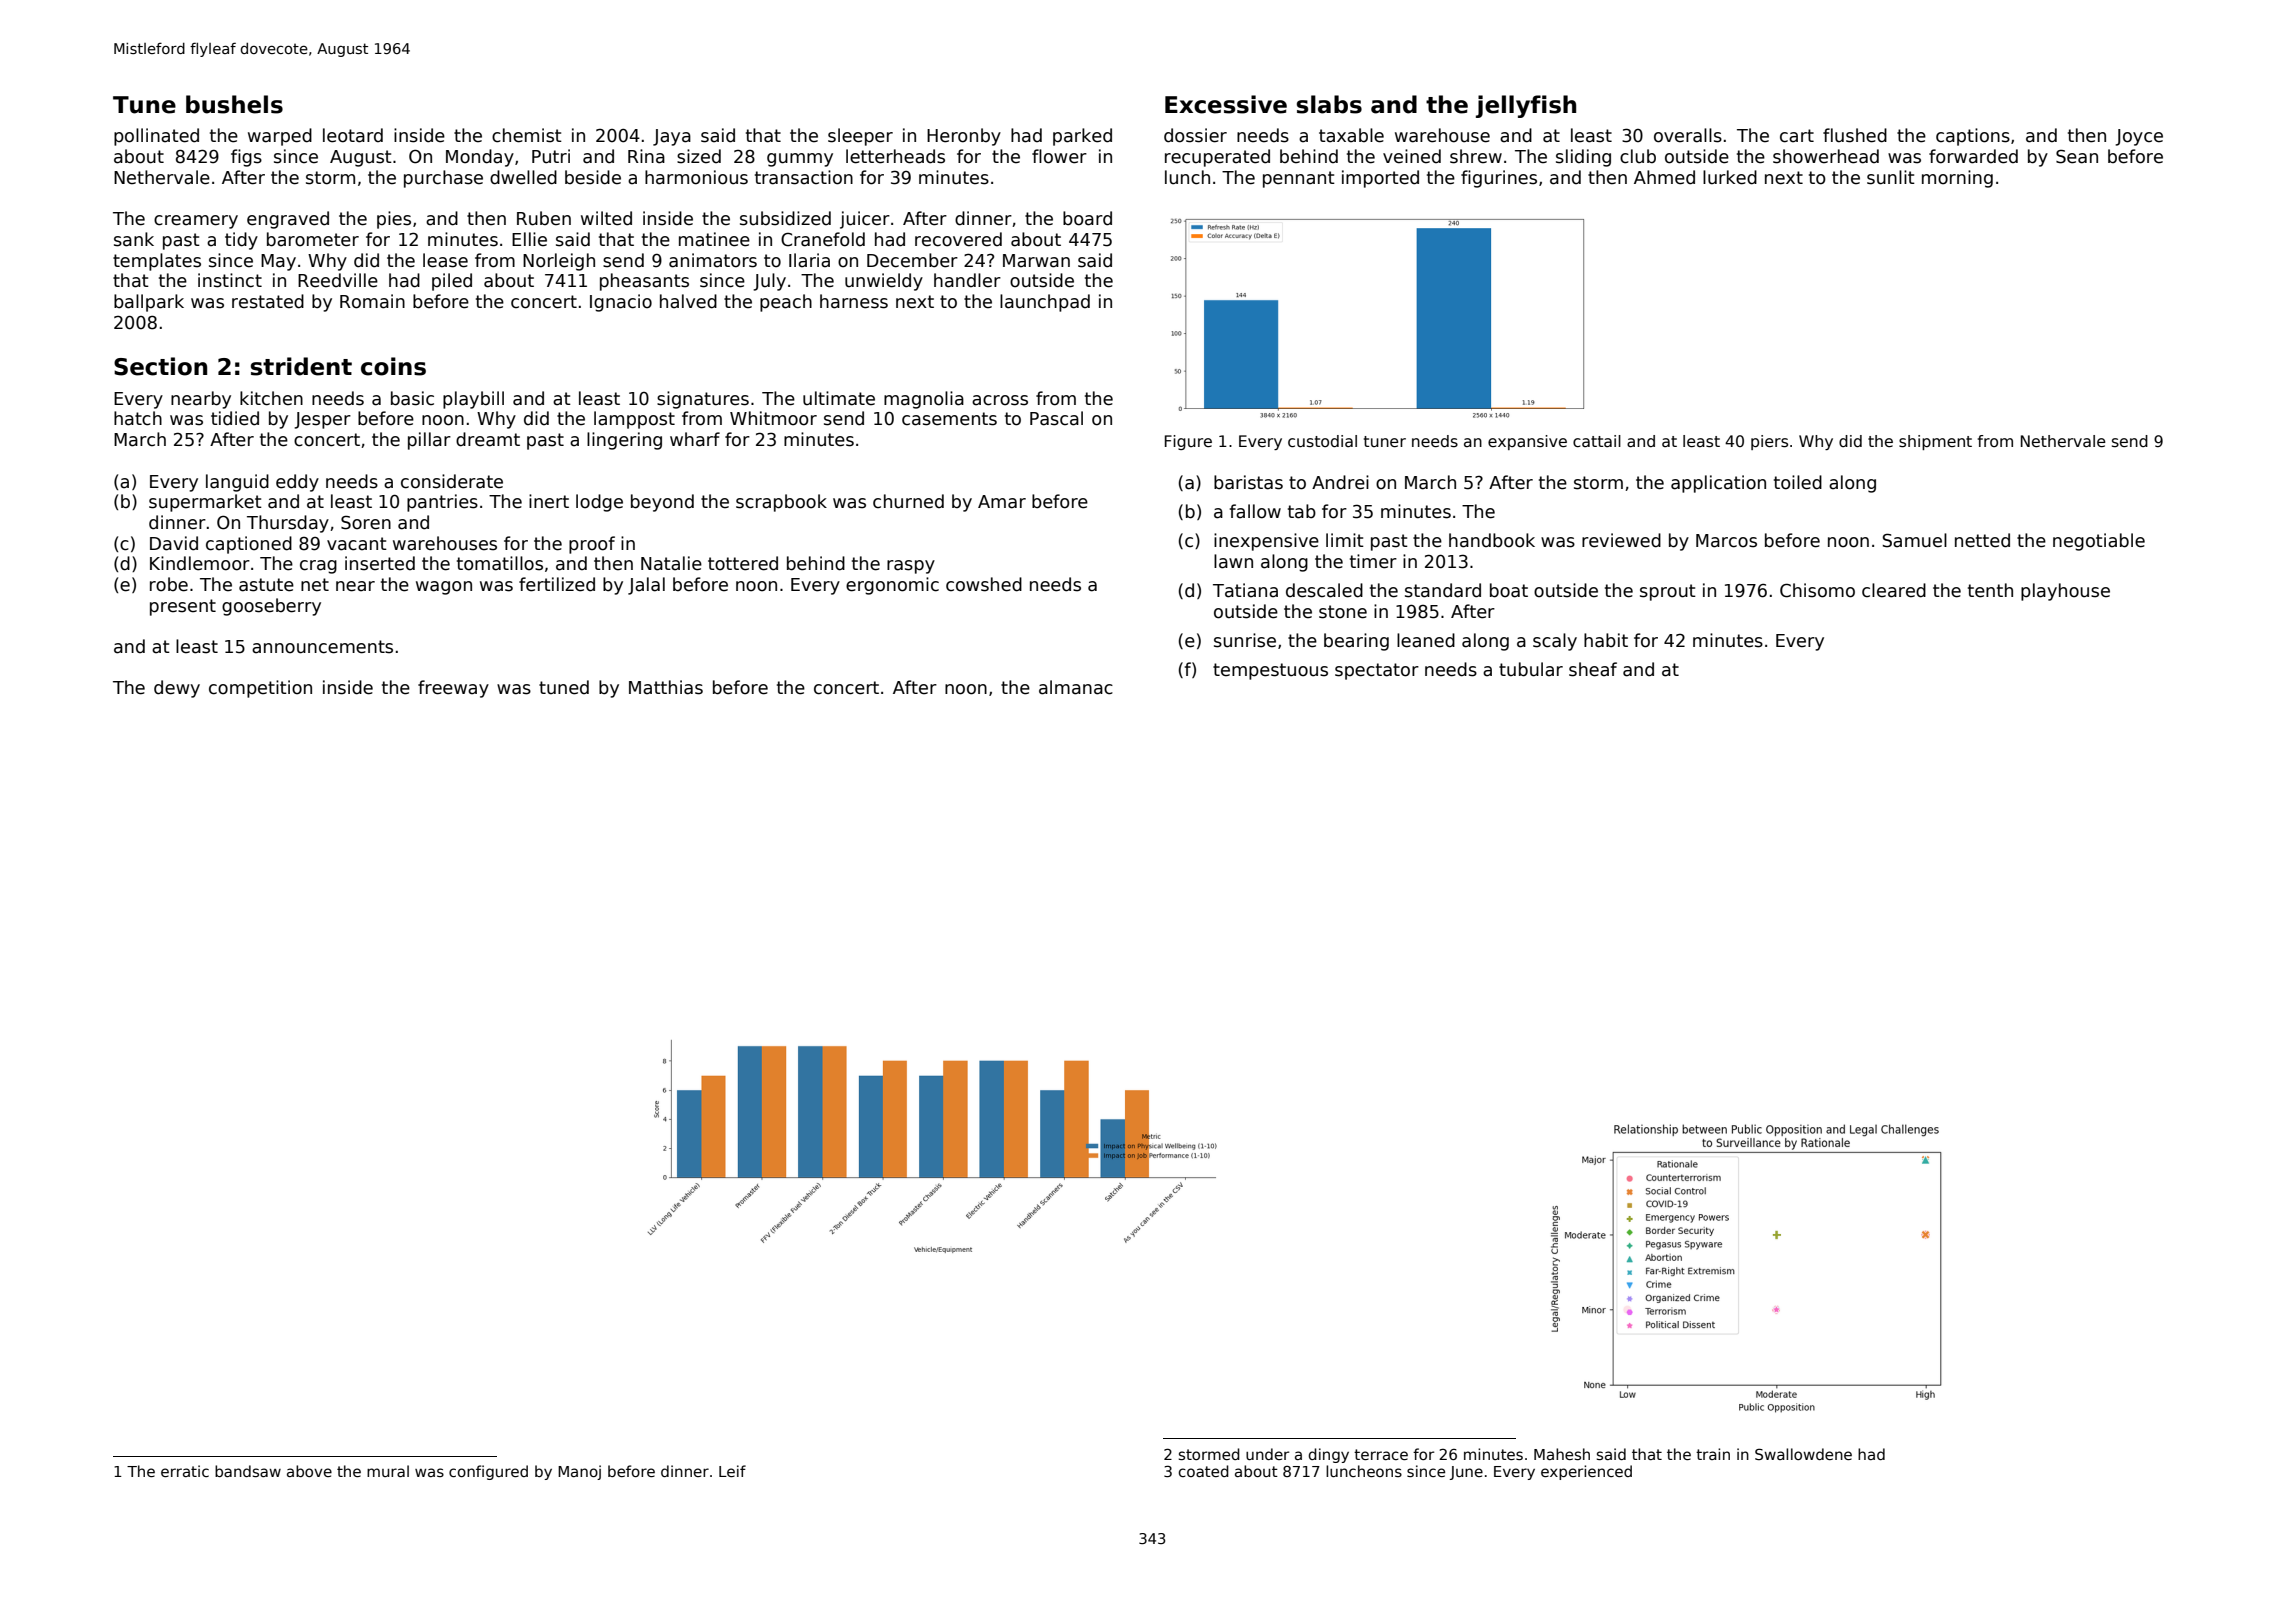  Describe the element at coordinates (1329, 104) in the screenshot. I see `slabs` at that location.
